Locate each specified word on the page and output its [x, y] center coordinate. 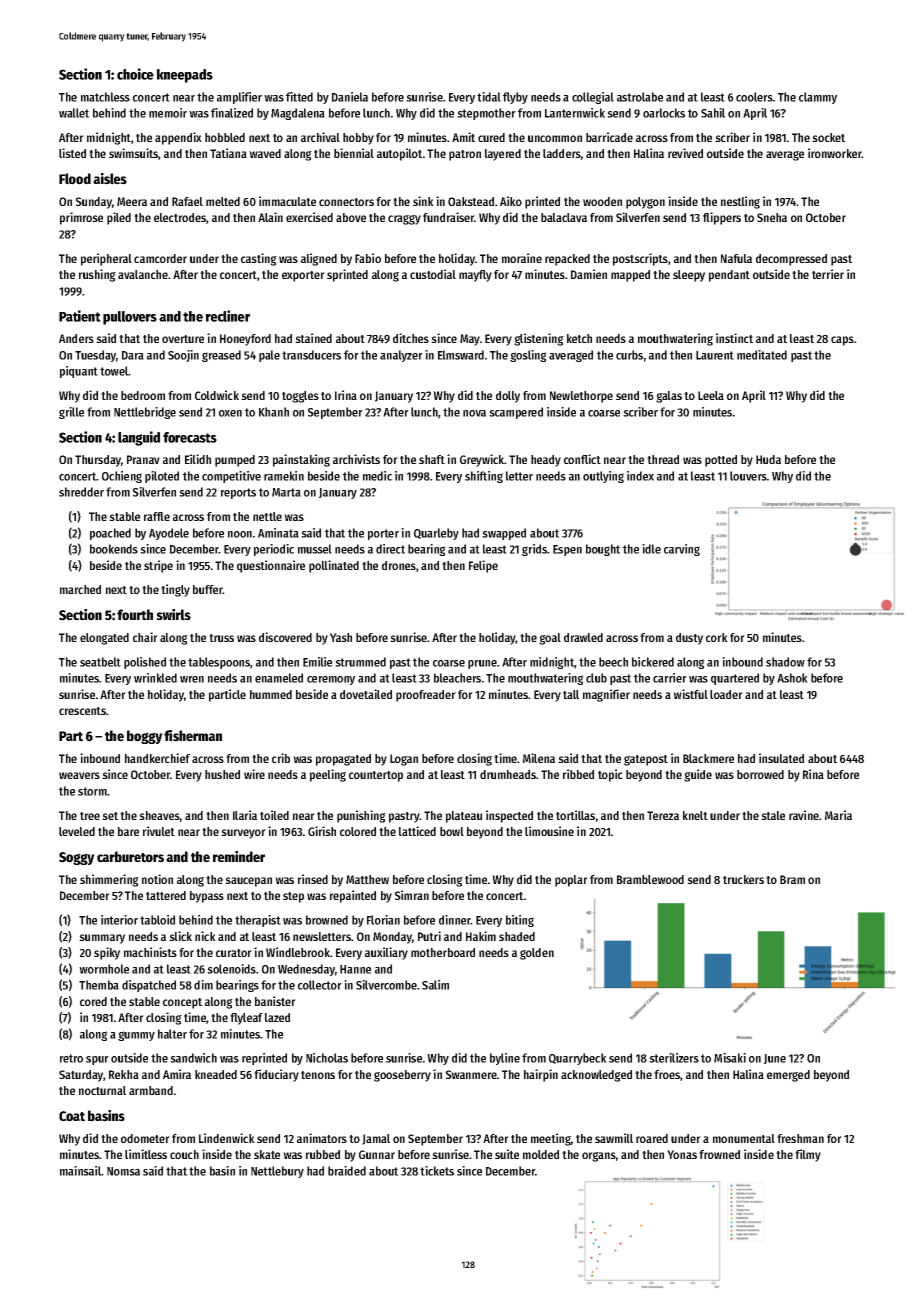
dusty [689, 639]
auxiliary [386, 953]
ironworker [835, 153]
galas [669, 397]
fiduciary [276, 1075]
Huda [768, 459]
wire [254, 774]
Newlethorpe [581, 397]
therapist [258, 921]
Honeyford [245, 340]
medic [377, 476]
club [596, 678]
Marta [286, 492]
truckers [743, 879]
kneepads [185, 76]
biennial [354, 153]
